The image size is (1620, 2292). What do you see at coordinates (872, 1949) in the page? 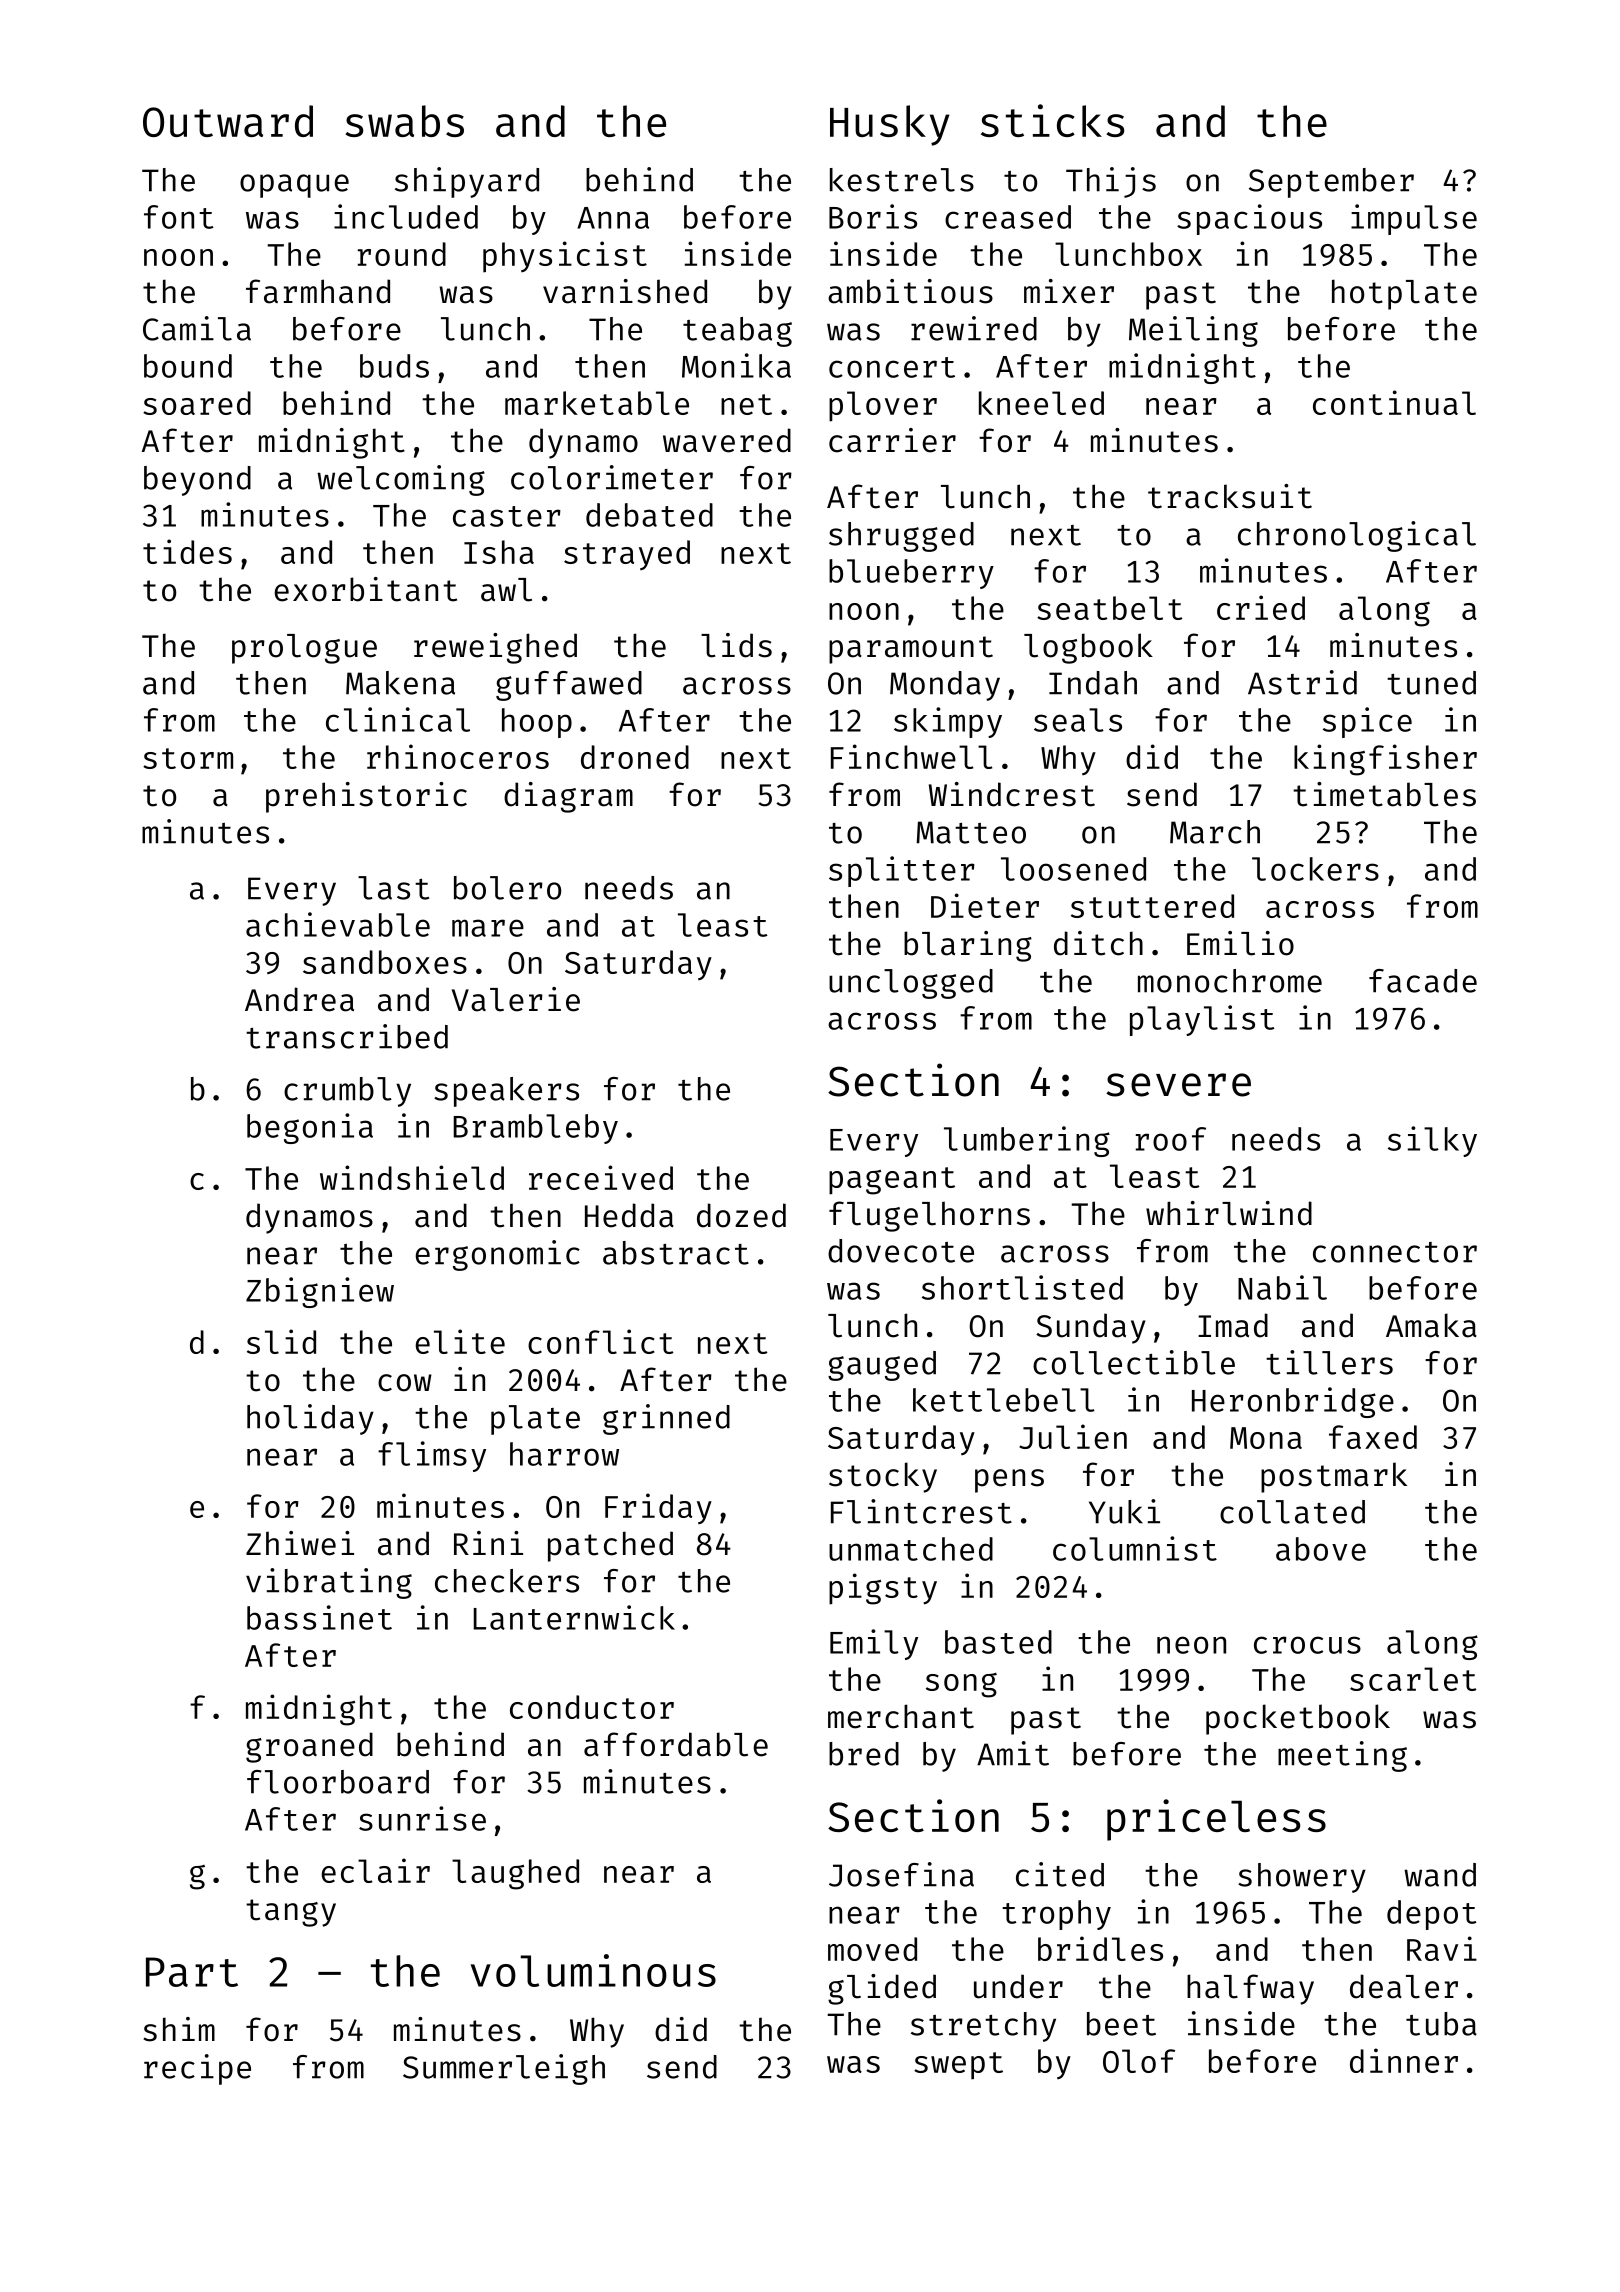
I see `moved` at bounding box center [872, 1949].
